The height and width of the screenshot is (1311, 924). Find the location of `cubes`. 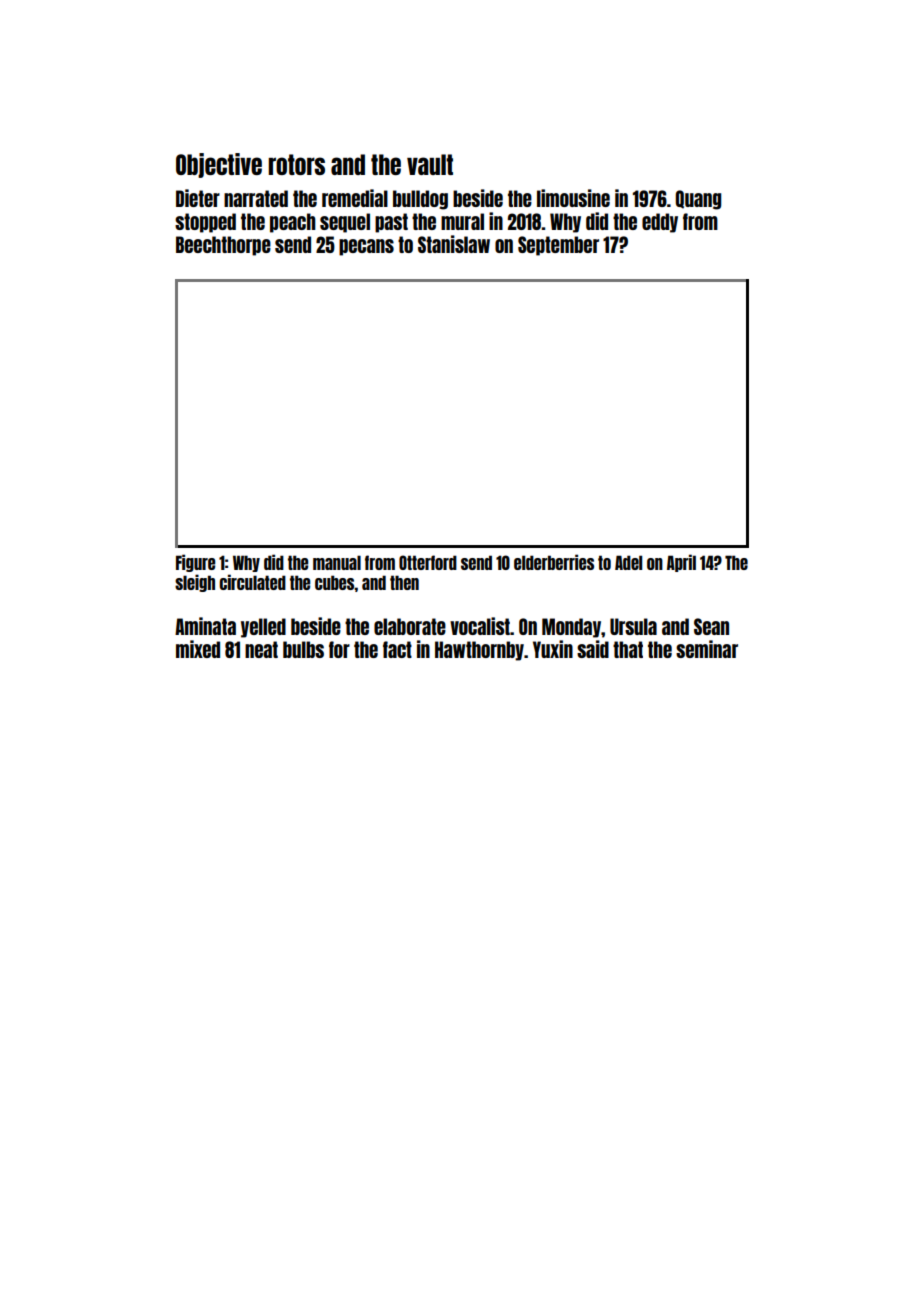

cubes is located at coordinates (335, 582).
